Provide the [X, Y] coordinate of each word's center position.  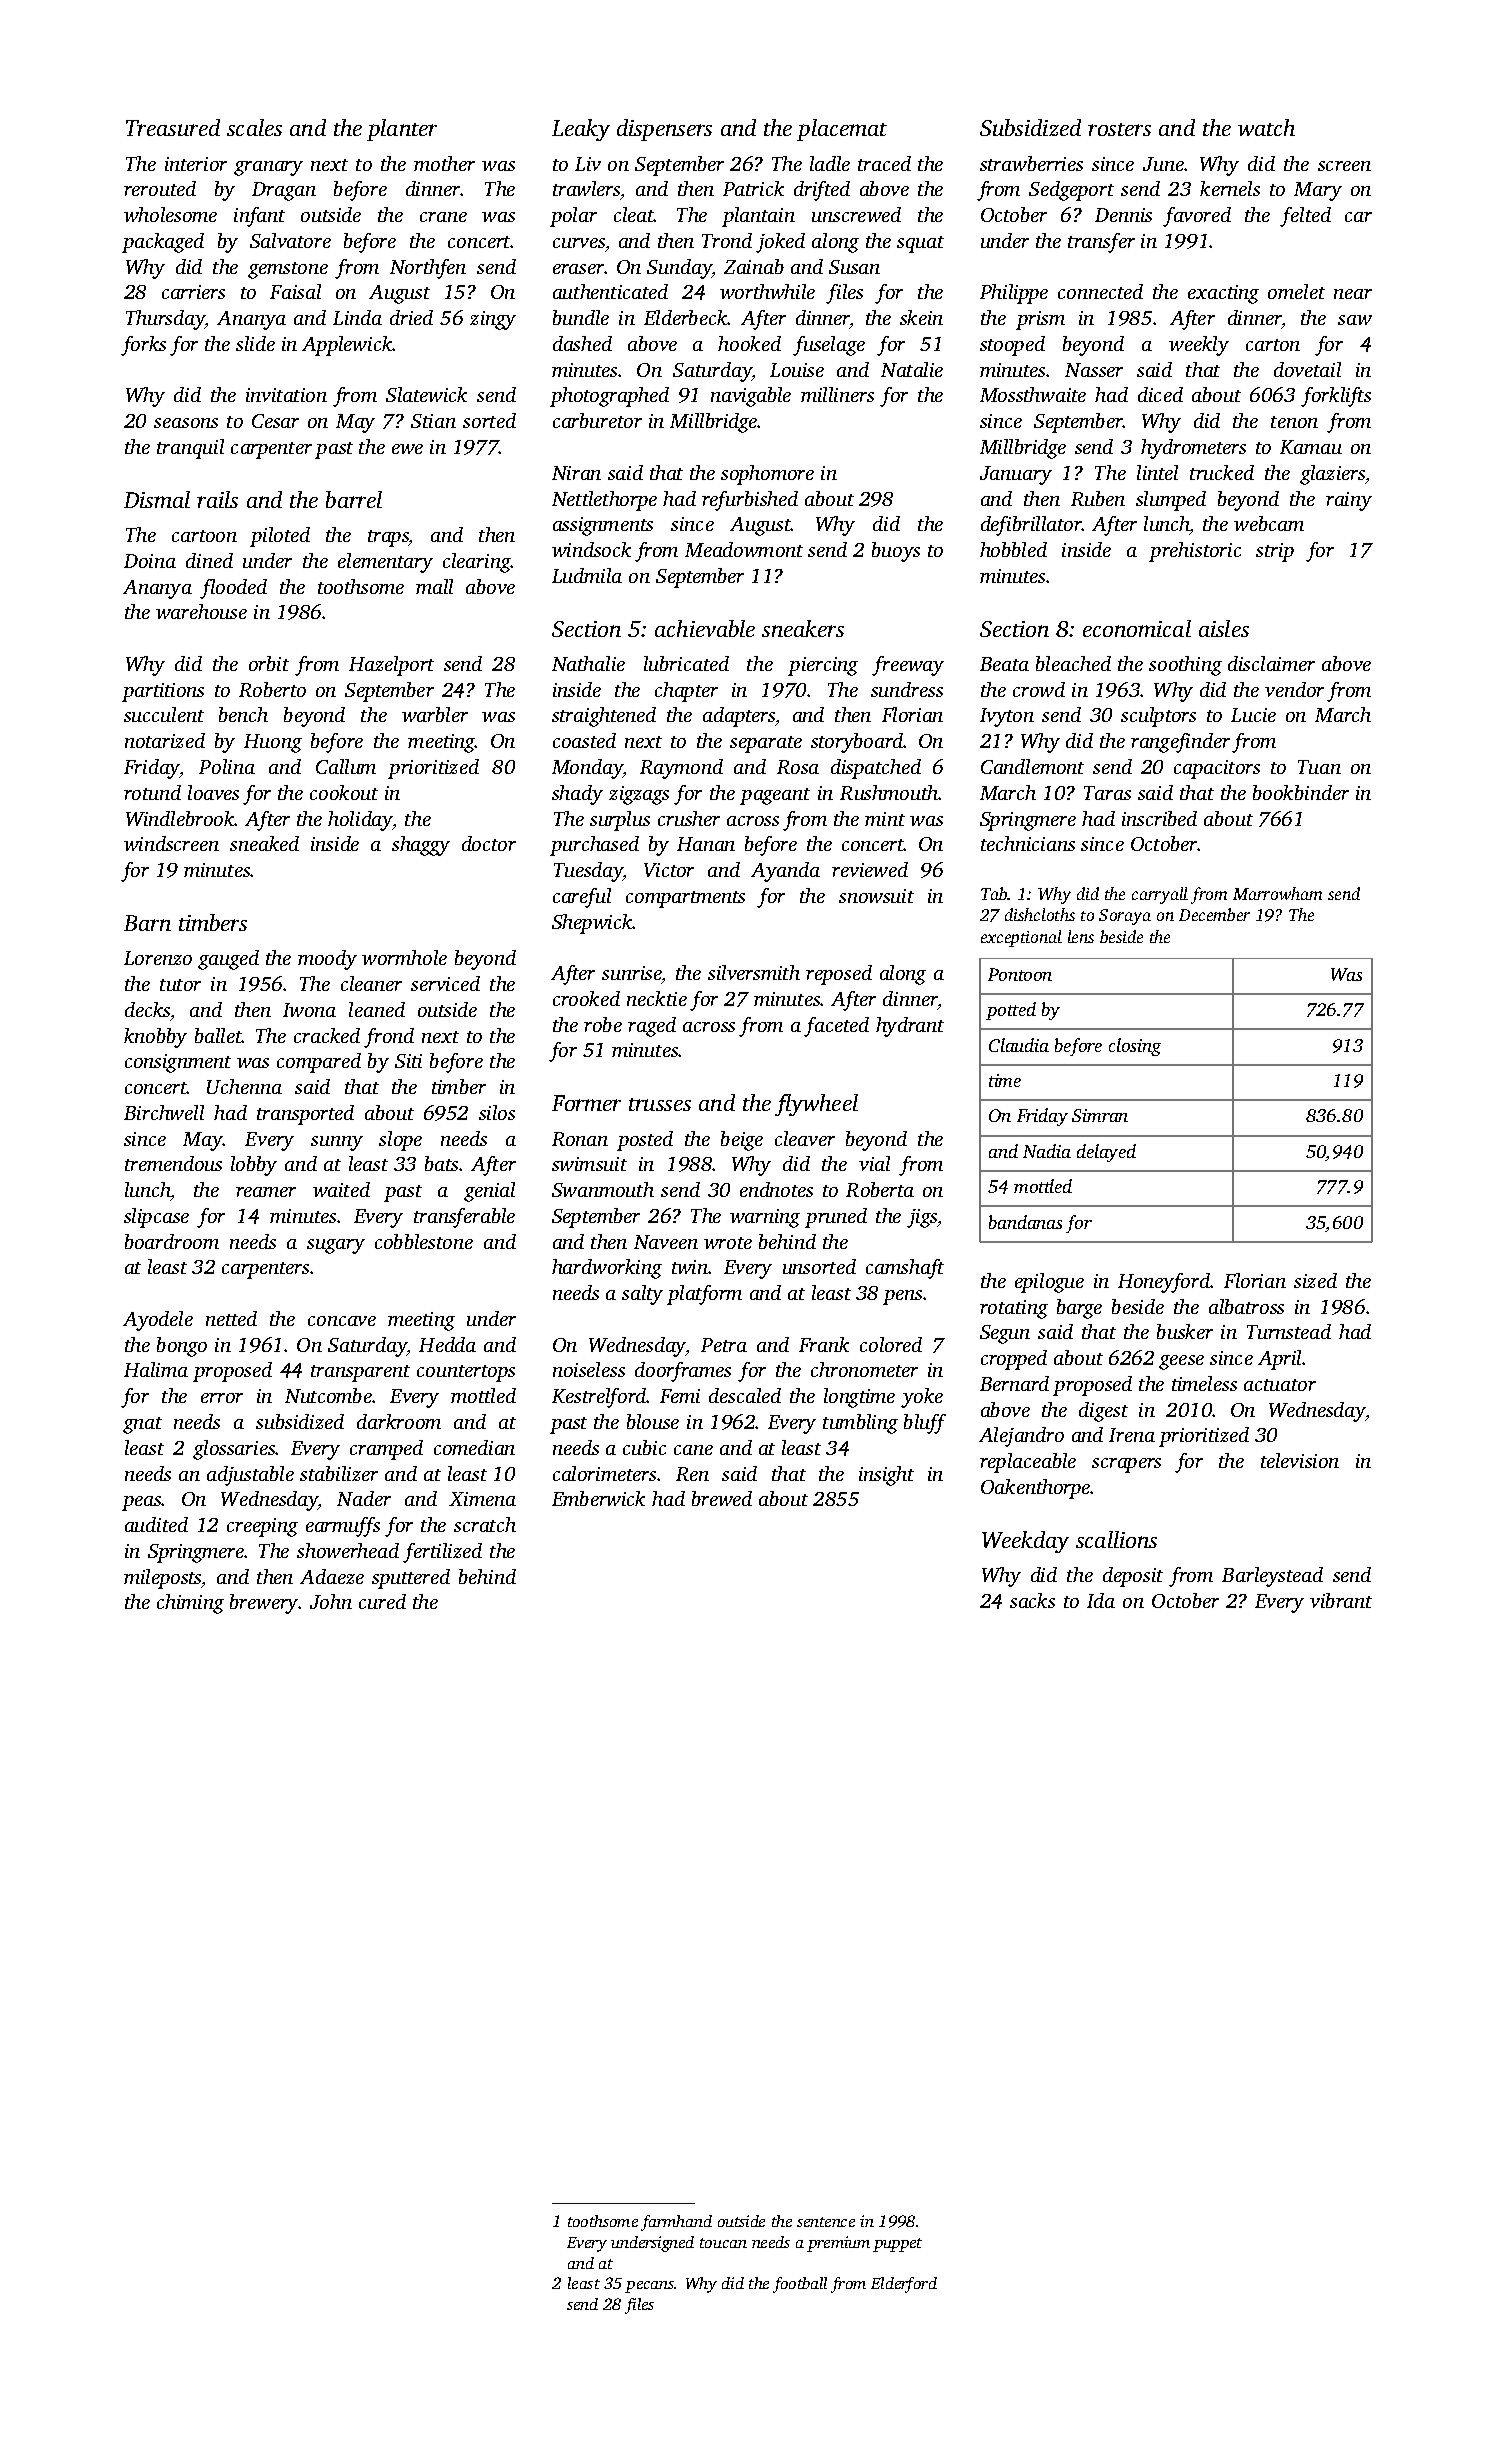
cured [382, 1601]
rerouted [160, 188]
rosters [1119, 129]
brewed [722, 1498]
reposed [839, 975]
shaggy [421, 846]
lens [1081, 936]
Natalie [912, 369]
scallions [1116, 1539]
